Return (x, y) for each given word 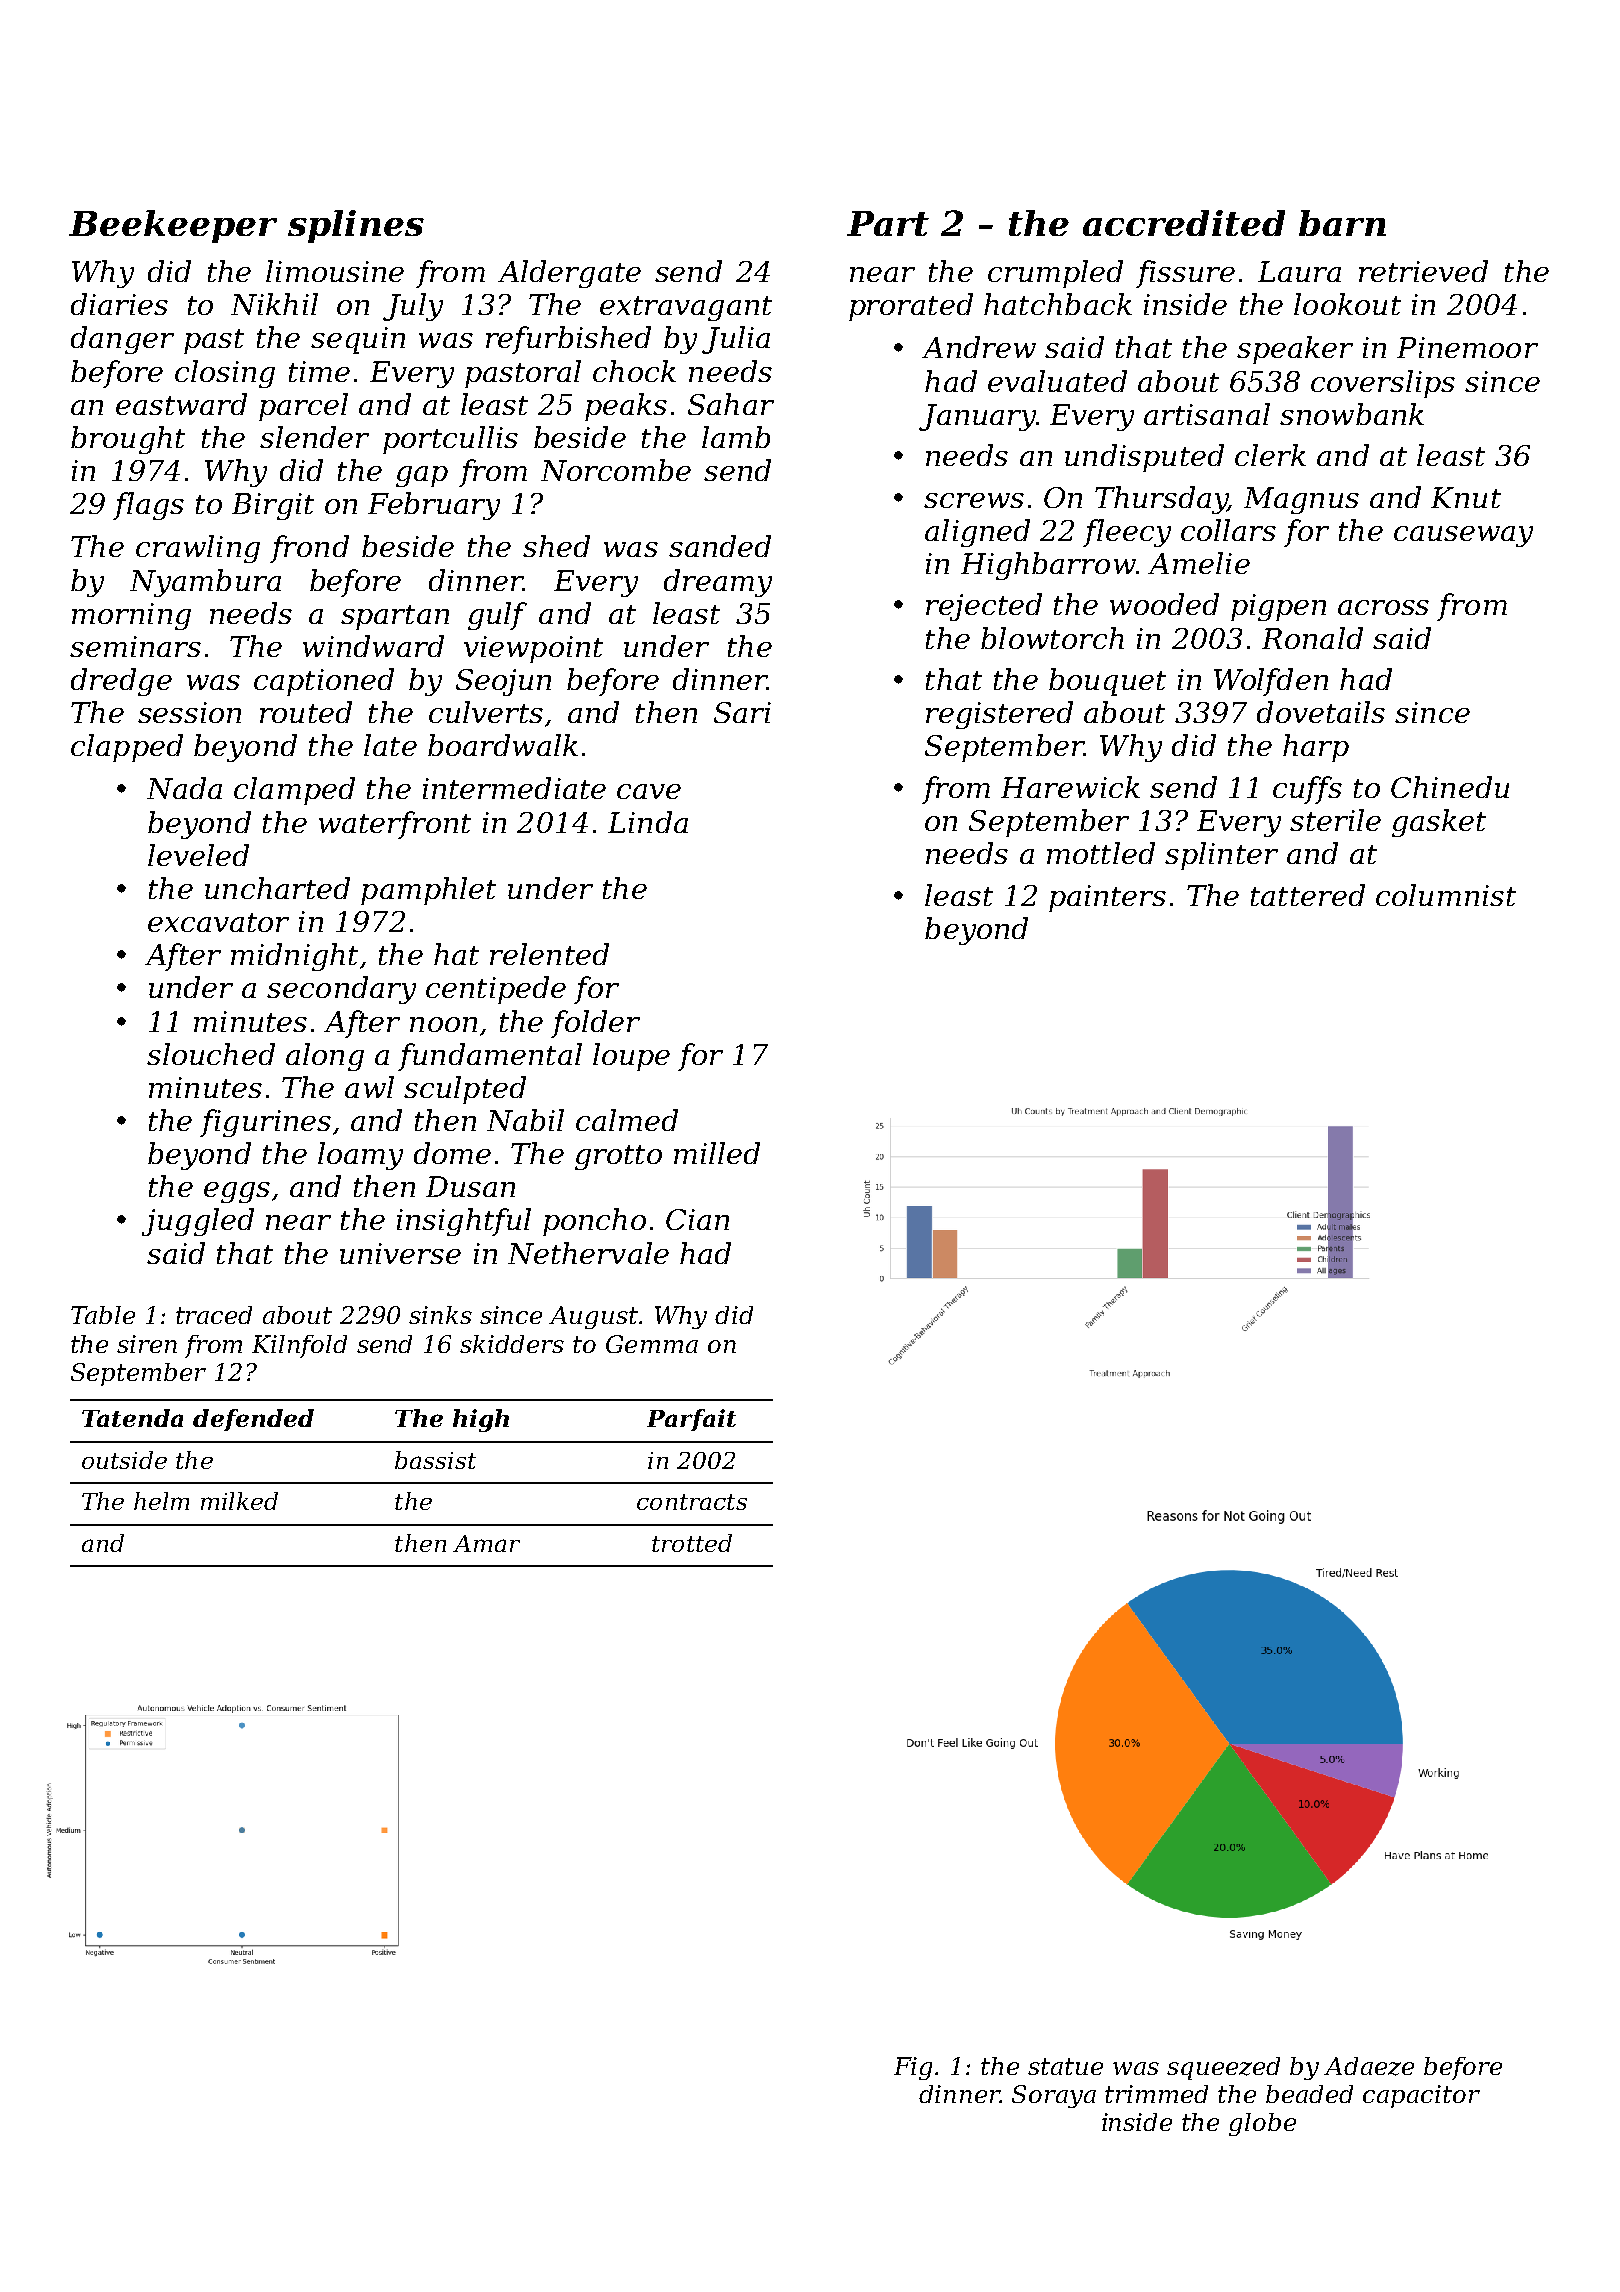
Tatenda (132, 1418)
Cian (697, 1219)
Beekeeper (173, 226)
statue (1065, 2066)
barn (1342, 223)
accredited (1184, 223)
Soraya (1054, 2096)
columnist (1446, 895)
